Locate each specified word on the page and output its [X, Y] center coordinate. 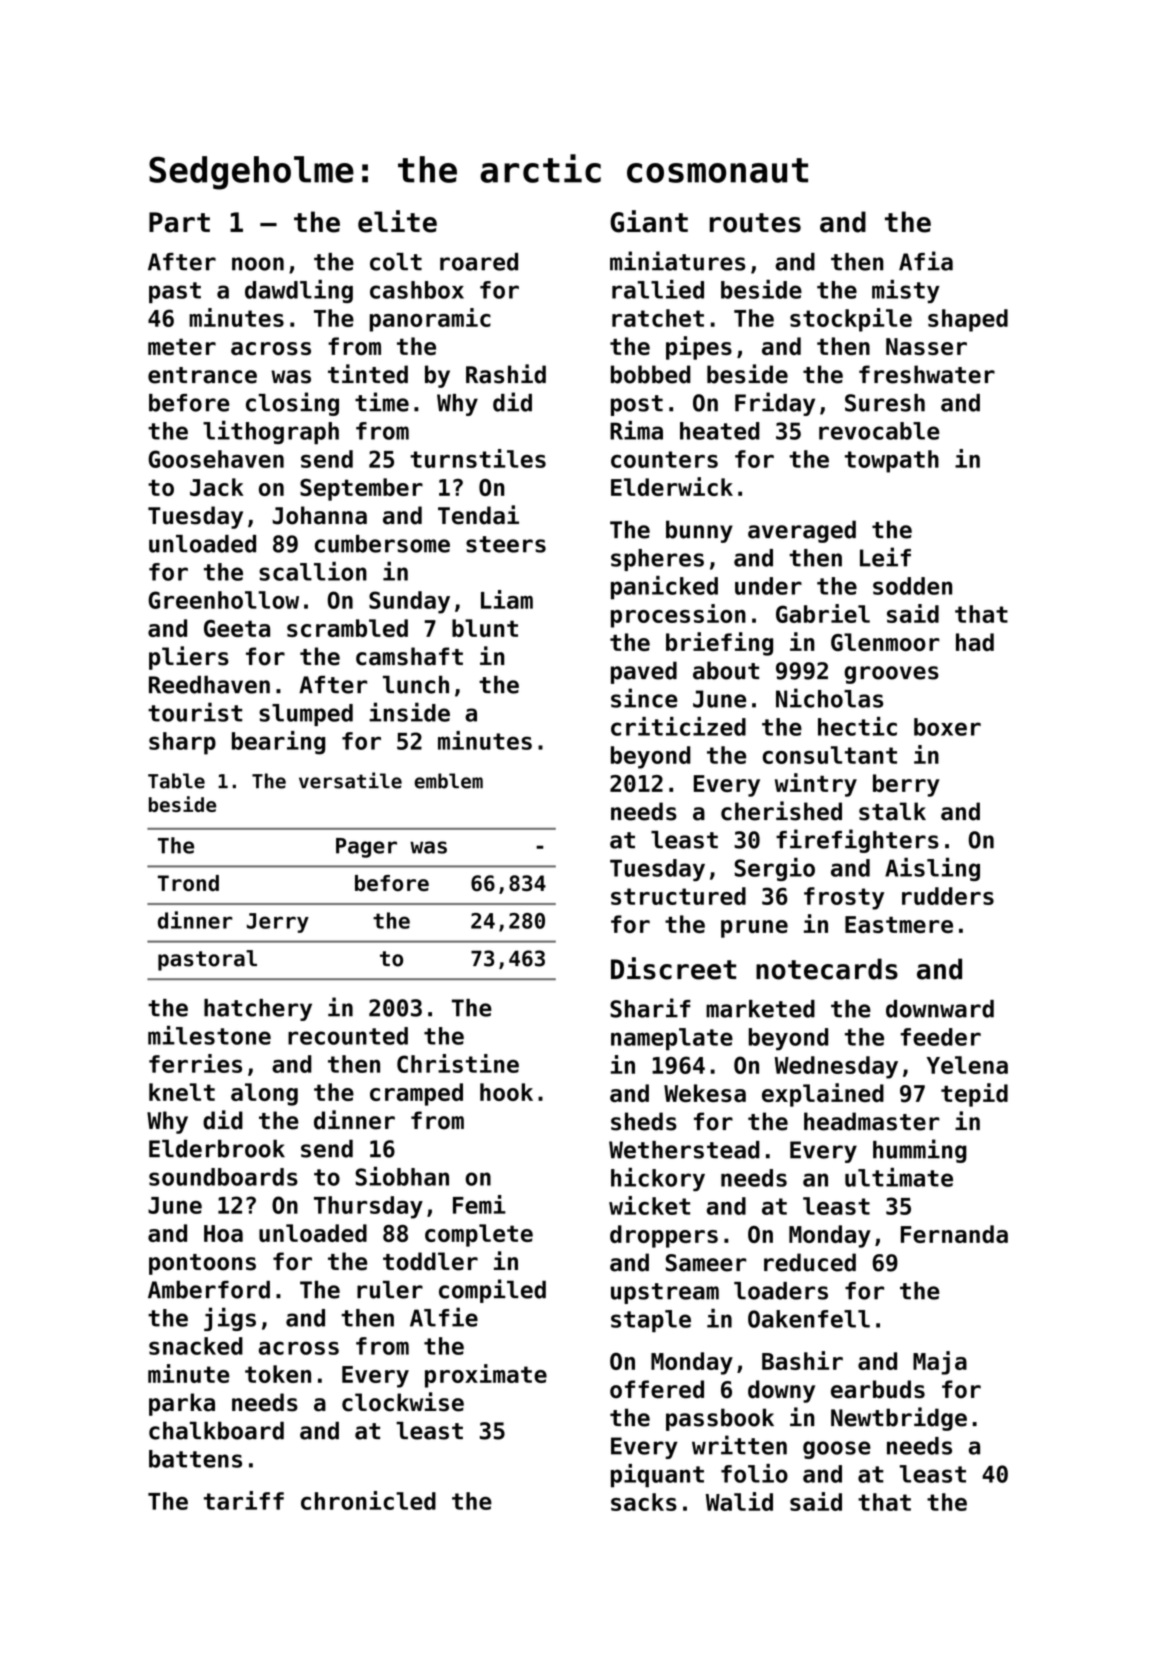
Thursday [368, 1207]
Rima [636, 430]
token [278, 1374]
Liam [507, 599]
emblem [448, 781]
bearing [278, 743]
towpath [892, 461]
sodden [912, 586]
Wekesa [705, 1093]
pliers [189, 658]
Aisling [932, 869]
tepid [974, 1095]
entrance [202, 375]
